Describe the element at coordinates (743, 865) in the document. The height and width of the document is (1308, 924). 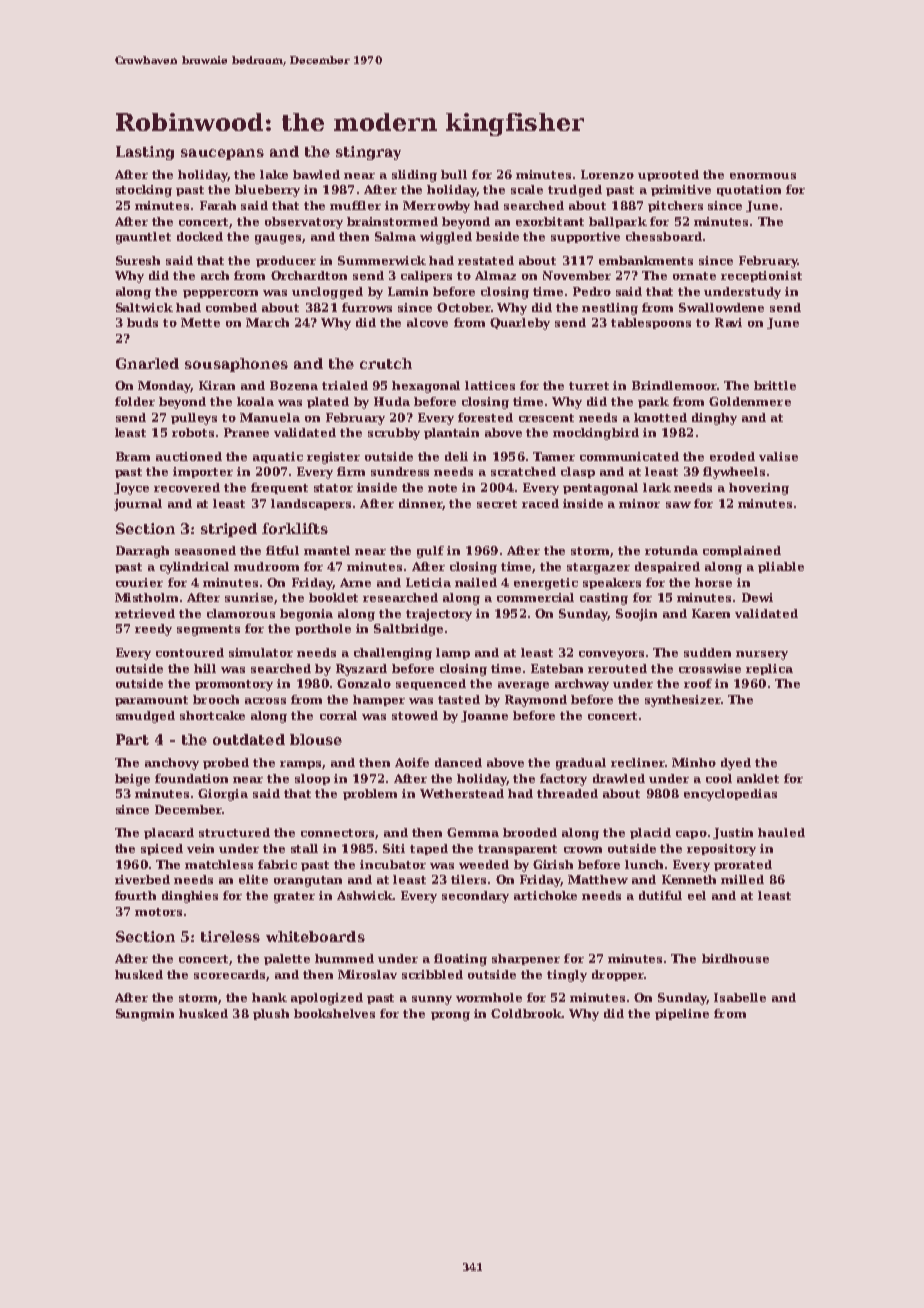
I see `prorated` at that location.
